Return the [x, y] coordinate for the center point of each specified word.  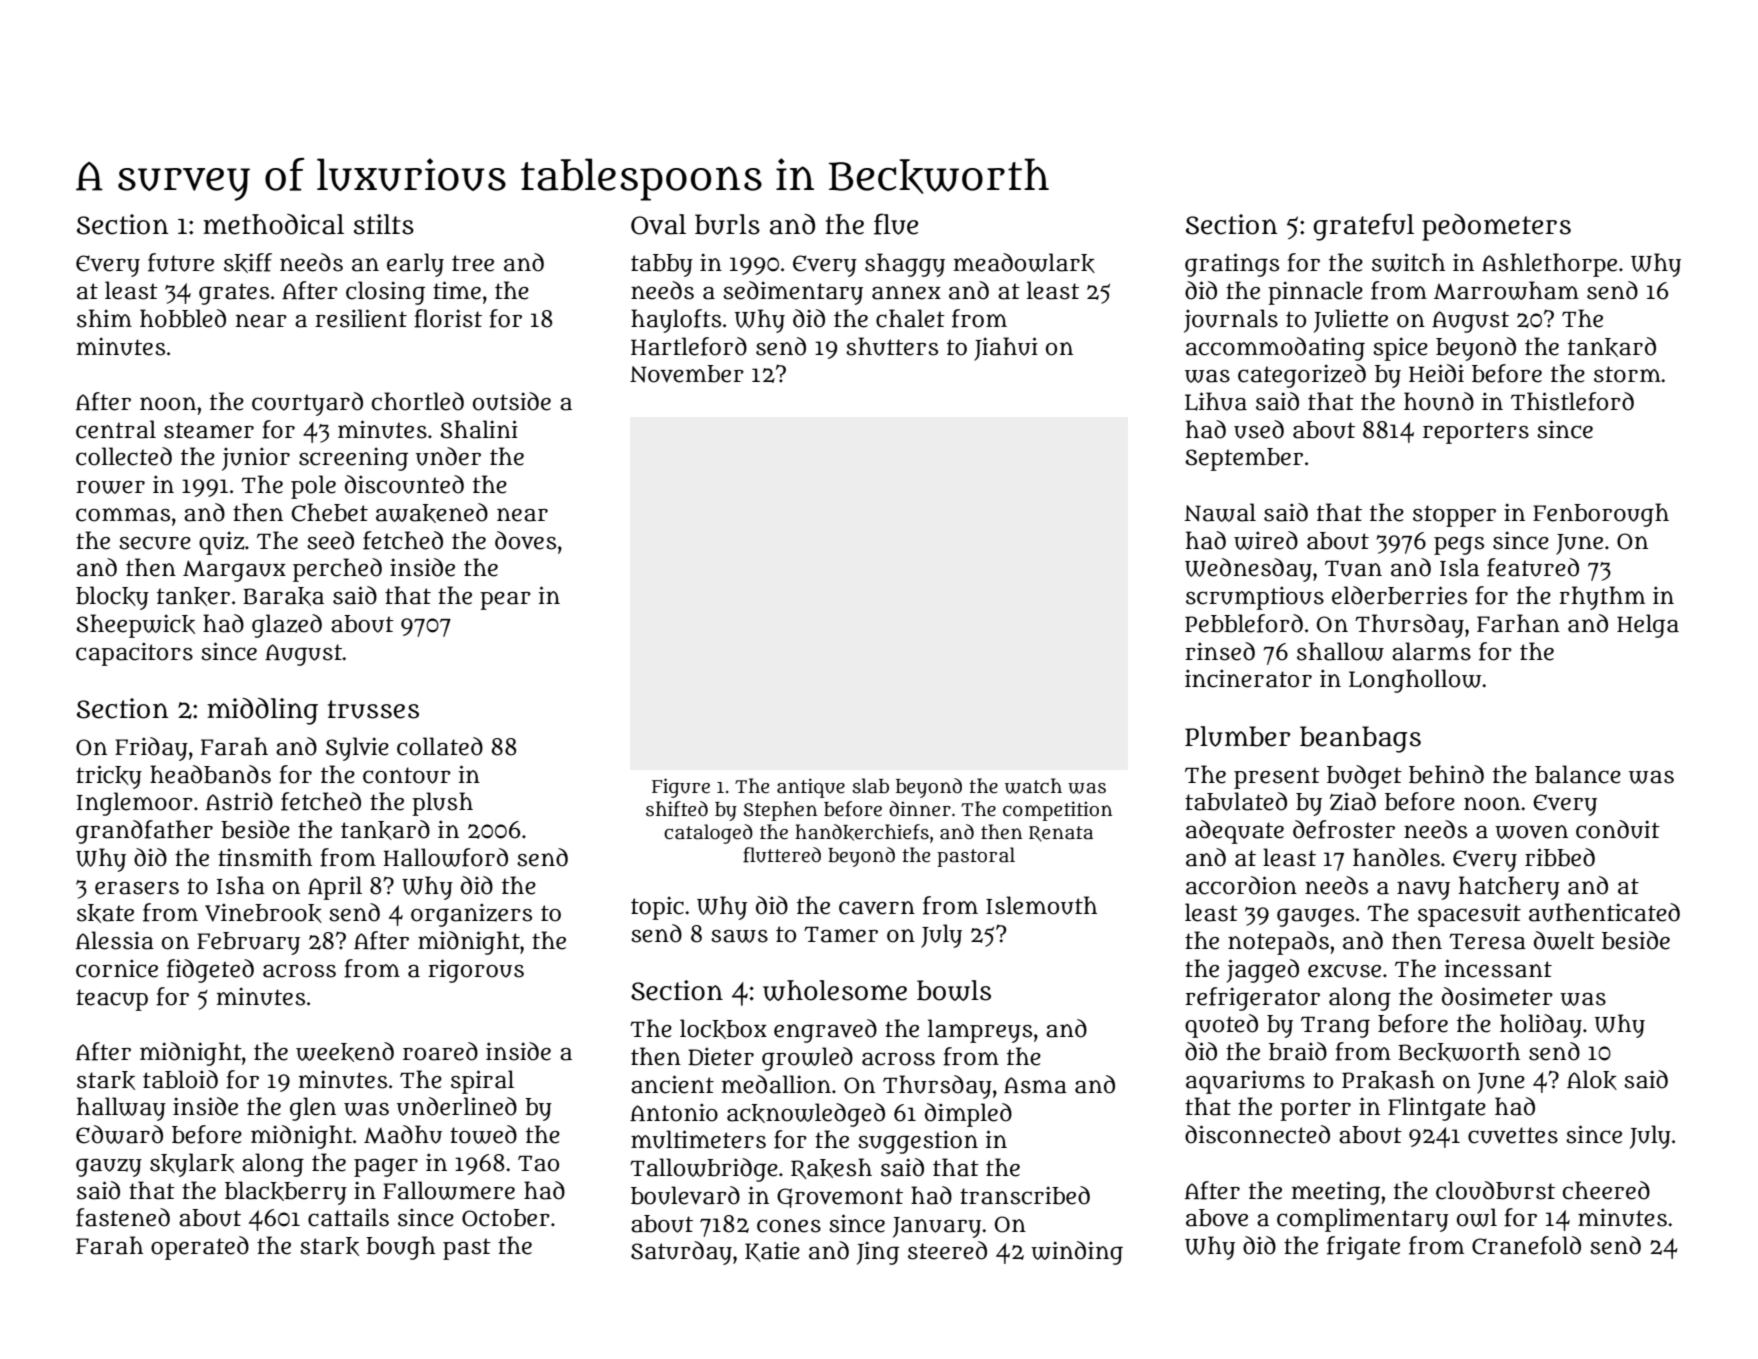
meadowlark [1024, 263]
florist [448, 318]
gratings [1232, 265]
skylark [192, 1165]
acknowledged [806, 1115]
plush [442, 804]
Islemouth [1041, 905]
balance [1578, 774]
